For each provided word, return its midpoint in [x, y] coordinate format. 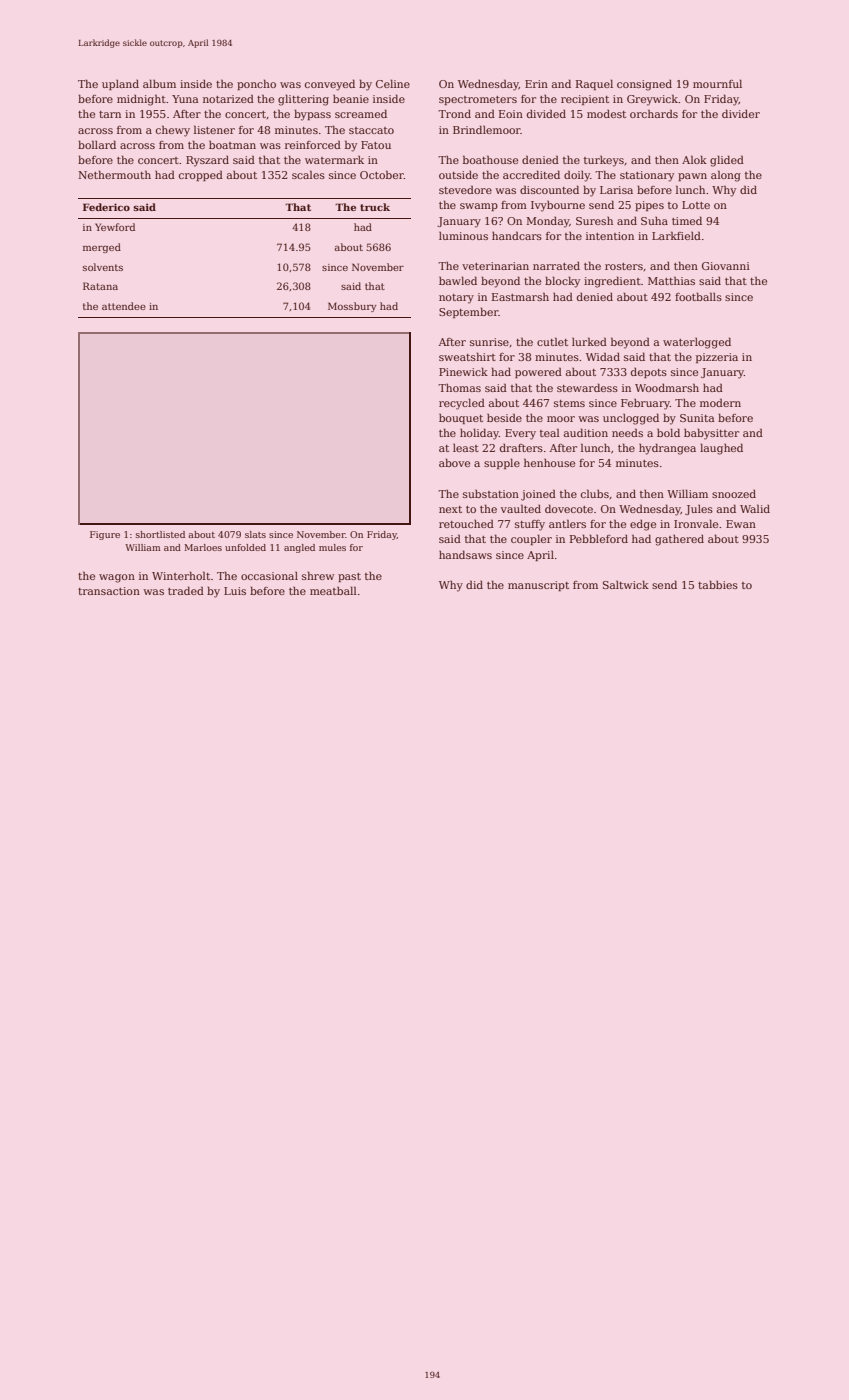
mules [332, 547]
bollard [97, 144]
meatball [333, 590]
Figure [105, 535]
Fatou [376, 145]
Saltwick [626, 584]
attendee [124, 306]
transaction [109, 591]
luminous [463, 236]
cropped [201, 175]
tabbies [718, 584]
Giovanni [726, 266]
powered [538, 372]
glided [727, 161]
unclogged [631, 419]
